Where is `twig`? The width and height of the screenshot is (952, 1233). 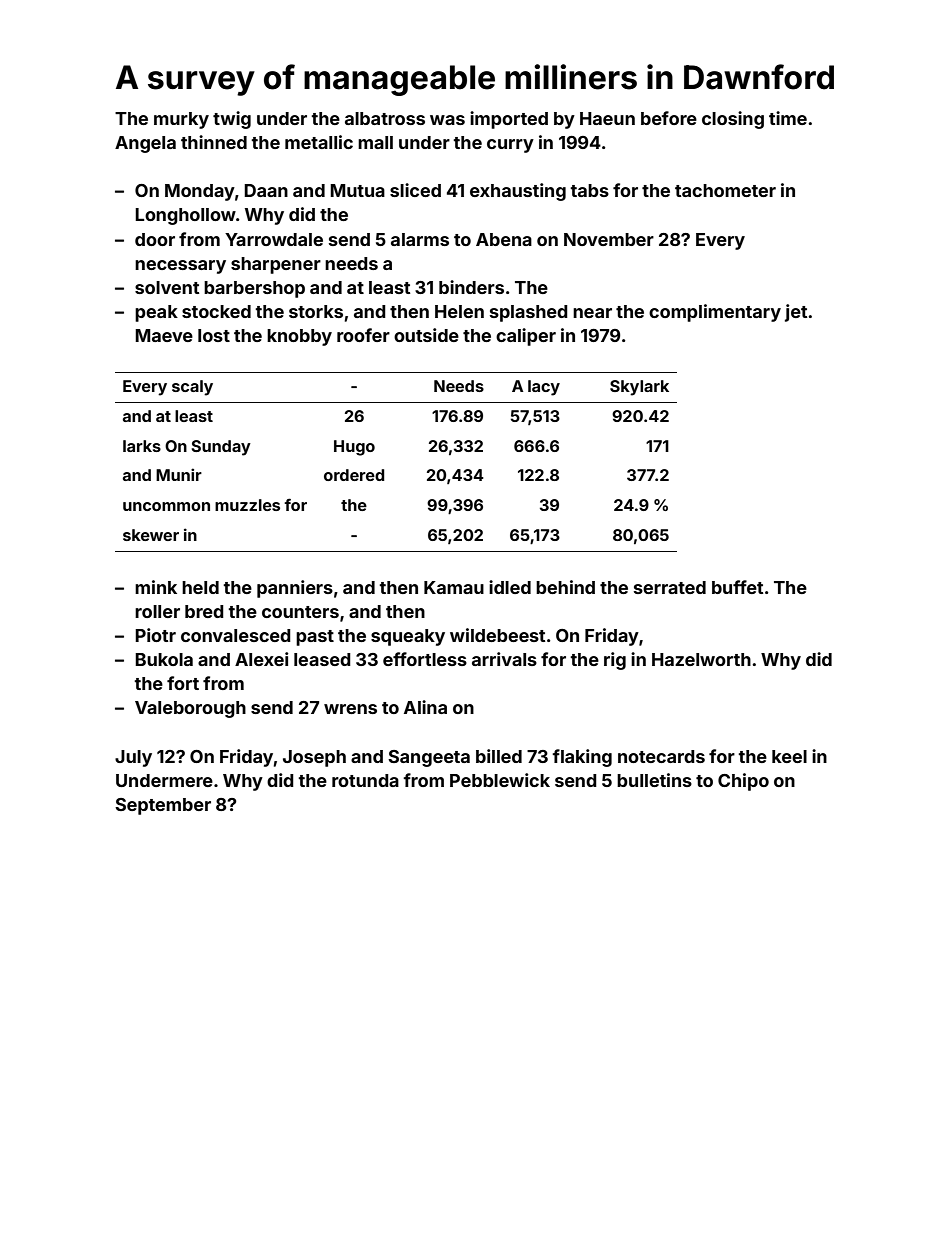
twig is located at coordinates (232, 120).
